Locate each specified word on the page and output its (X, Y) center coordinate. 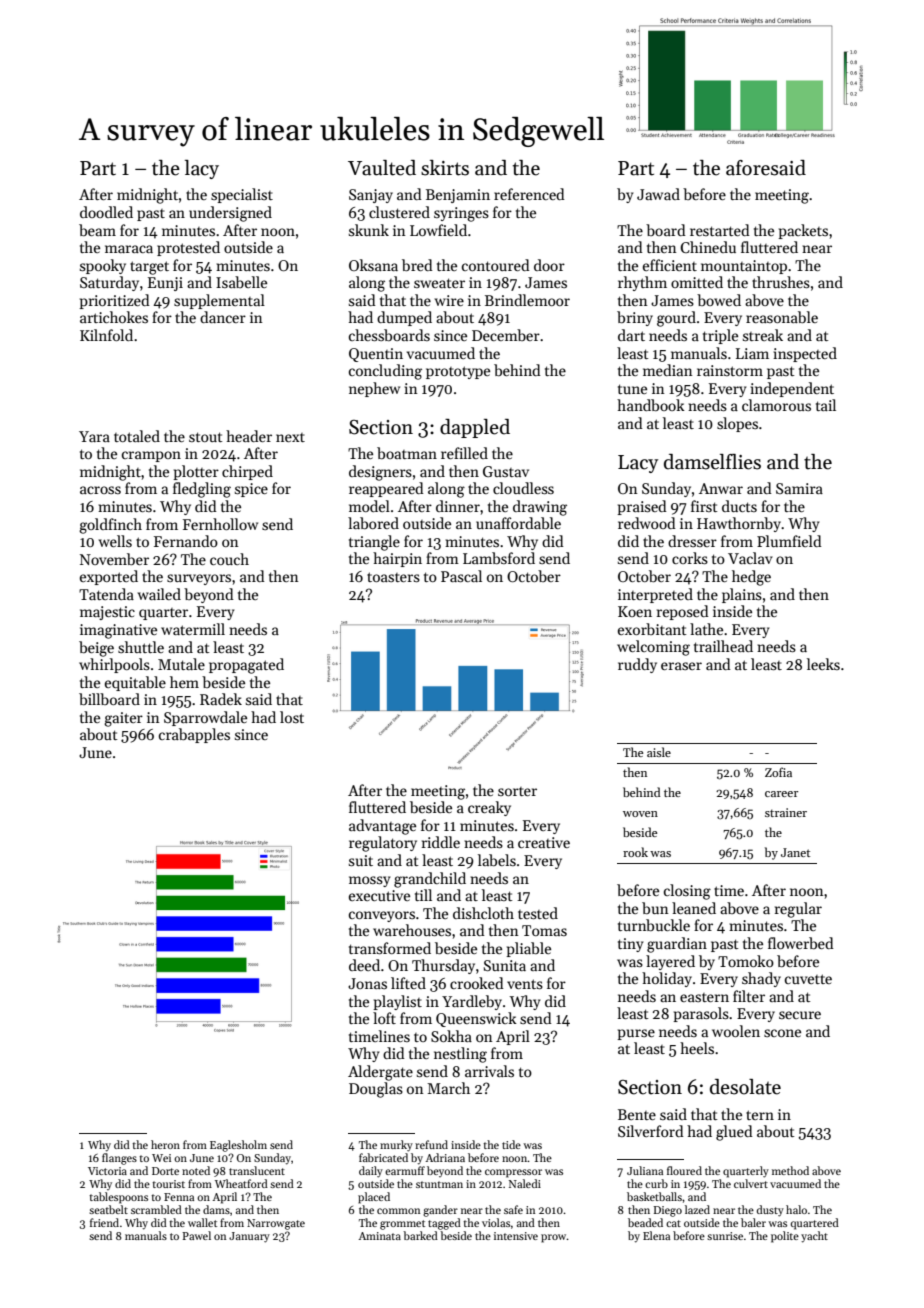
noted (196, 1170)
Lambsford (499, 558)
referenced (529, 194)
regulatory (383, 844)
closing (687, 892)
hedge (751, 578)
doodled (106, 212)
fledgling (202, 490)
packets (803, 231)
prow (554, 1238)
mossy (369, 881)
